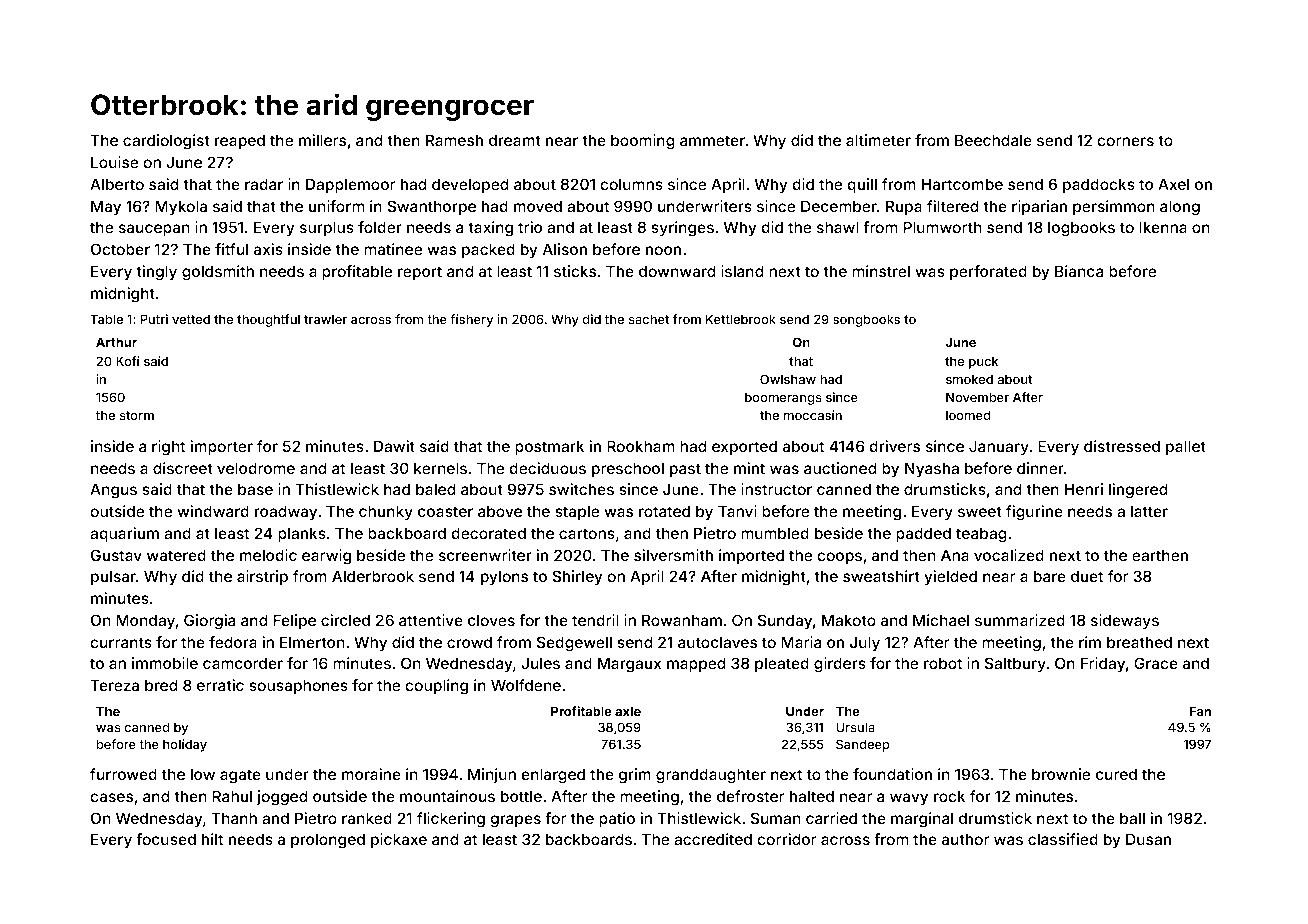 The height and width of the document is (924, 1308). What do you see at coordinates (213, 511) in the document?
I see `windward` at bounding box center [213, 511].
